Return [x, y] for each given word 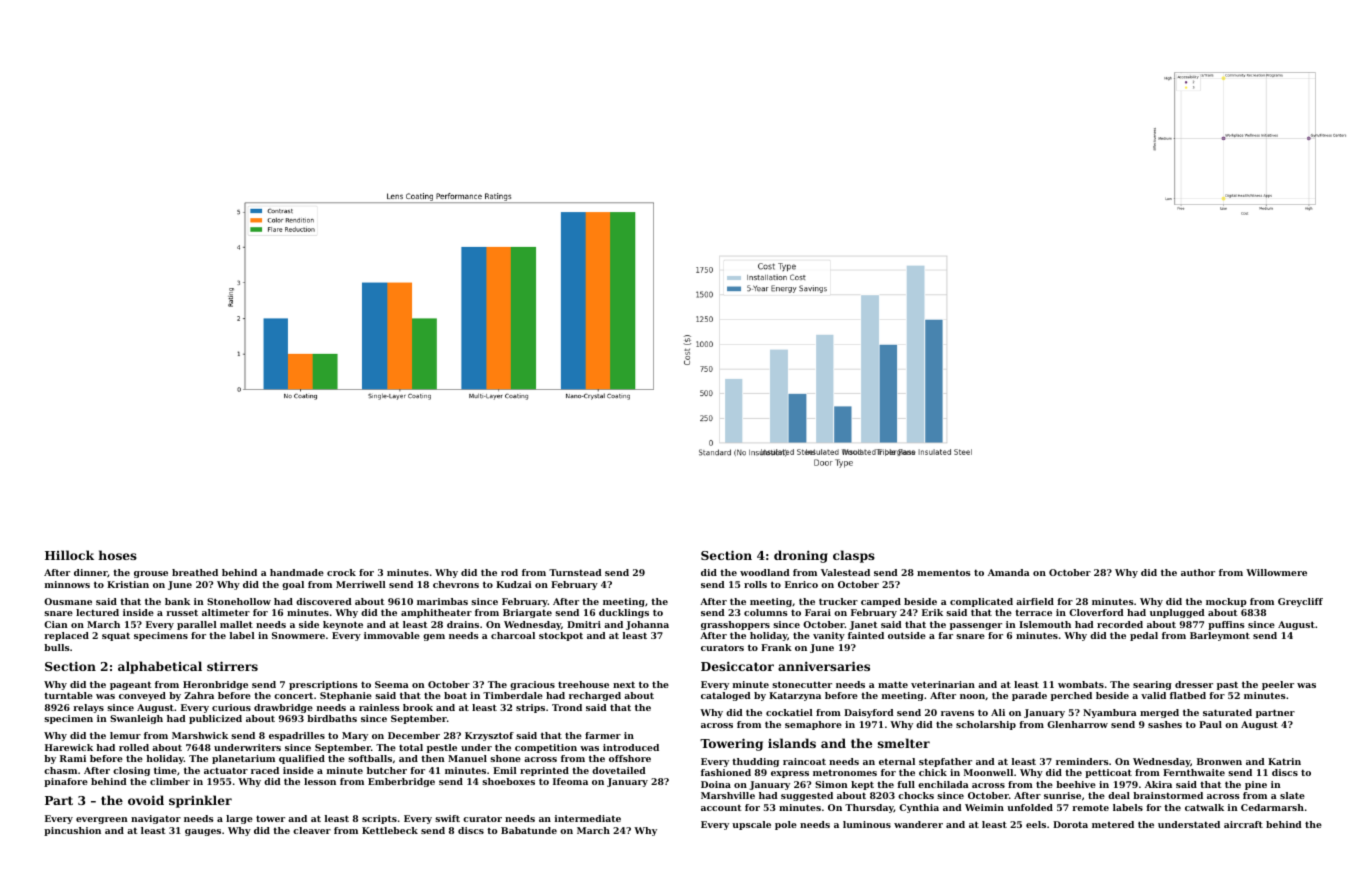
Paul [1210, 724]
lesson [320, 781]
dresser [1194, 684]
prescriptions [323, 685]
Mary [355, 736]
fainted [866, 635]
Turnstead [575, 572]
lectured [97, 612]
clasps [854, 556]
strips [530, 708]
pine [1256, 785]
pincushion [72, 831]
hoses [118, 555]
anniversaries [824, 666]
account [721, 808]
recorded [1120, 624]
